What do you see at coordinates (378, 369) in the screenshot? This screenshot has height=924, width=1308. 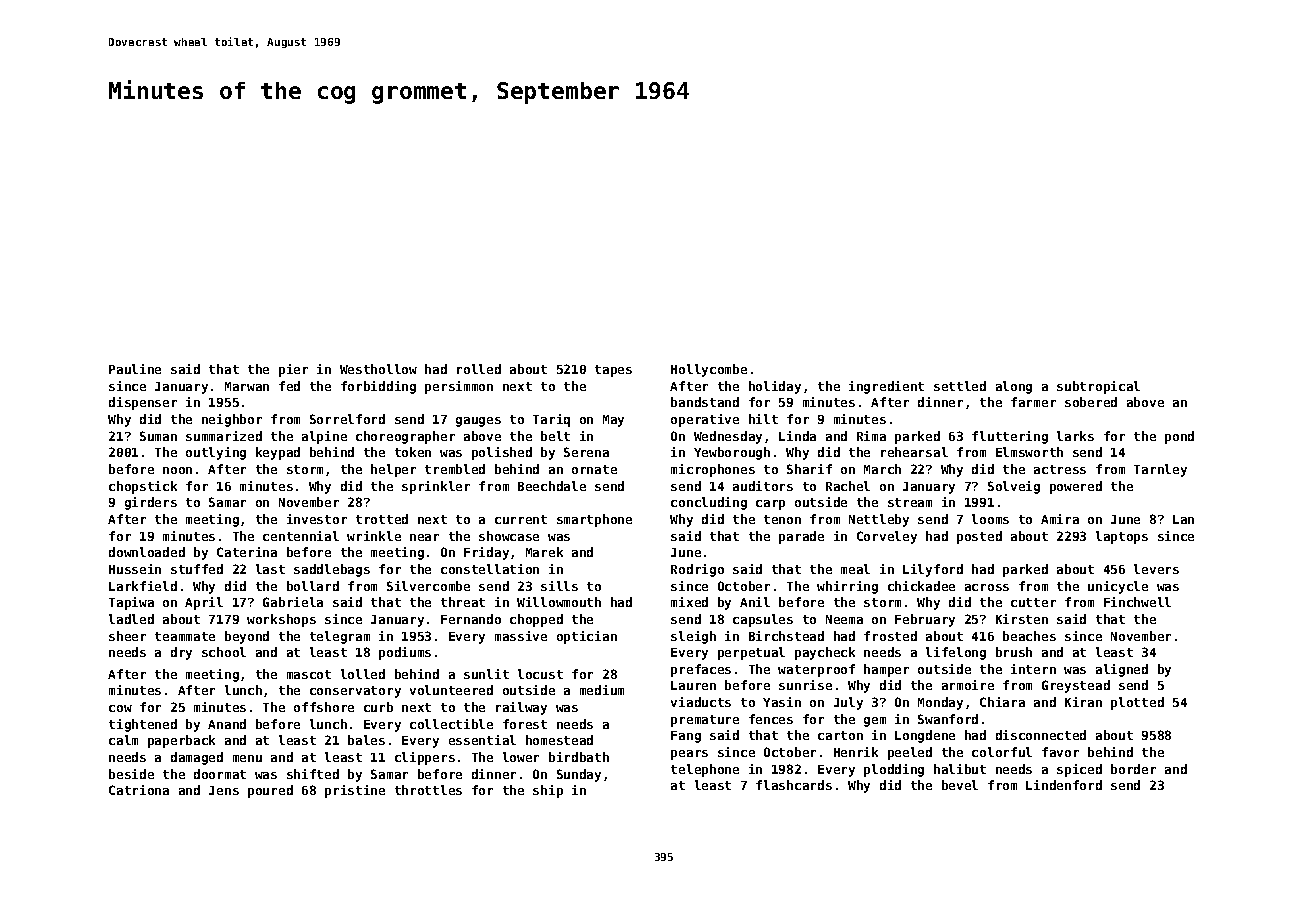 I see `Westhollow` at bounding box center [378, 369].
